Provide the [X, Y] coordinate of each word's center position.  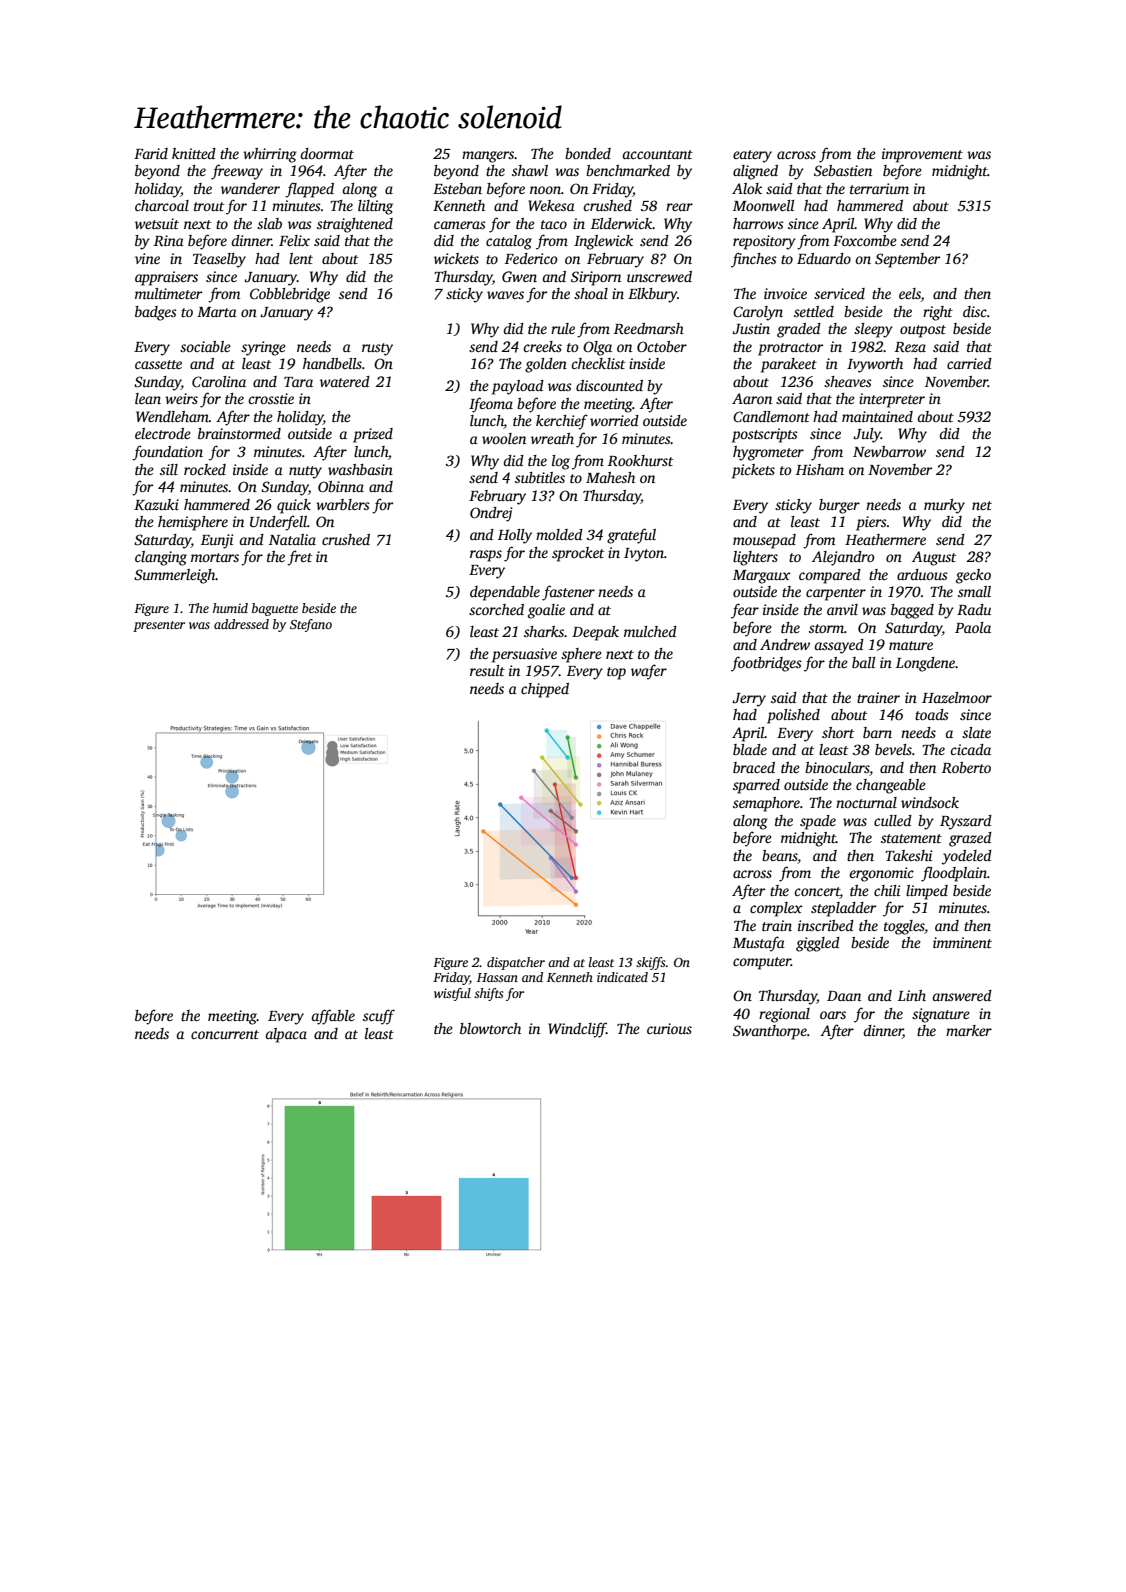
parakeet [789, 365]
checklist [598, 363]
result [487, 670]
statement [911, 838]
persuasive [524, 655]
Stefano [311, 625]
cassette [158, 364]
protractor [790, 349]
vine [147, 258]
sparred [756, 786]
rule [563, 328]
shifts [489, 994]
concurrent [225, 1034]
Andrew [785, 644]
